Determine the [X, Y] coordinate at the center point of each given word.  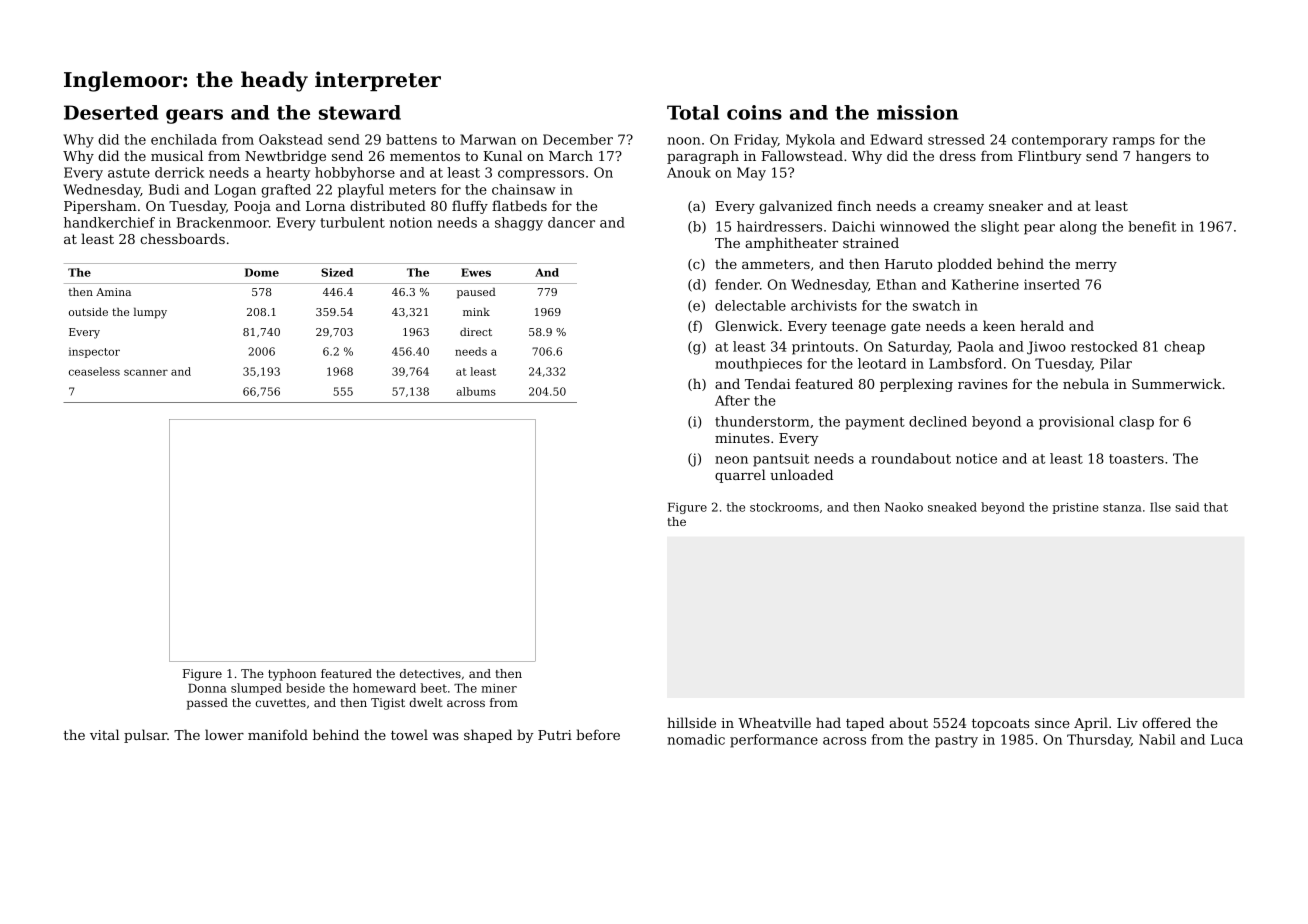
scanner [146, 372]
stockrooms [784, 507]
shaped [488, 736]
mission [918, 112]
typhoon [292, 675]
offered [1166, 722]
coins [754, 112]
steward [360, 112]
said [1187, 507]
